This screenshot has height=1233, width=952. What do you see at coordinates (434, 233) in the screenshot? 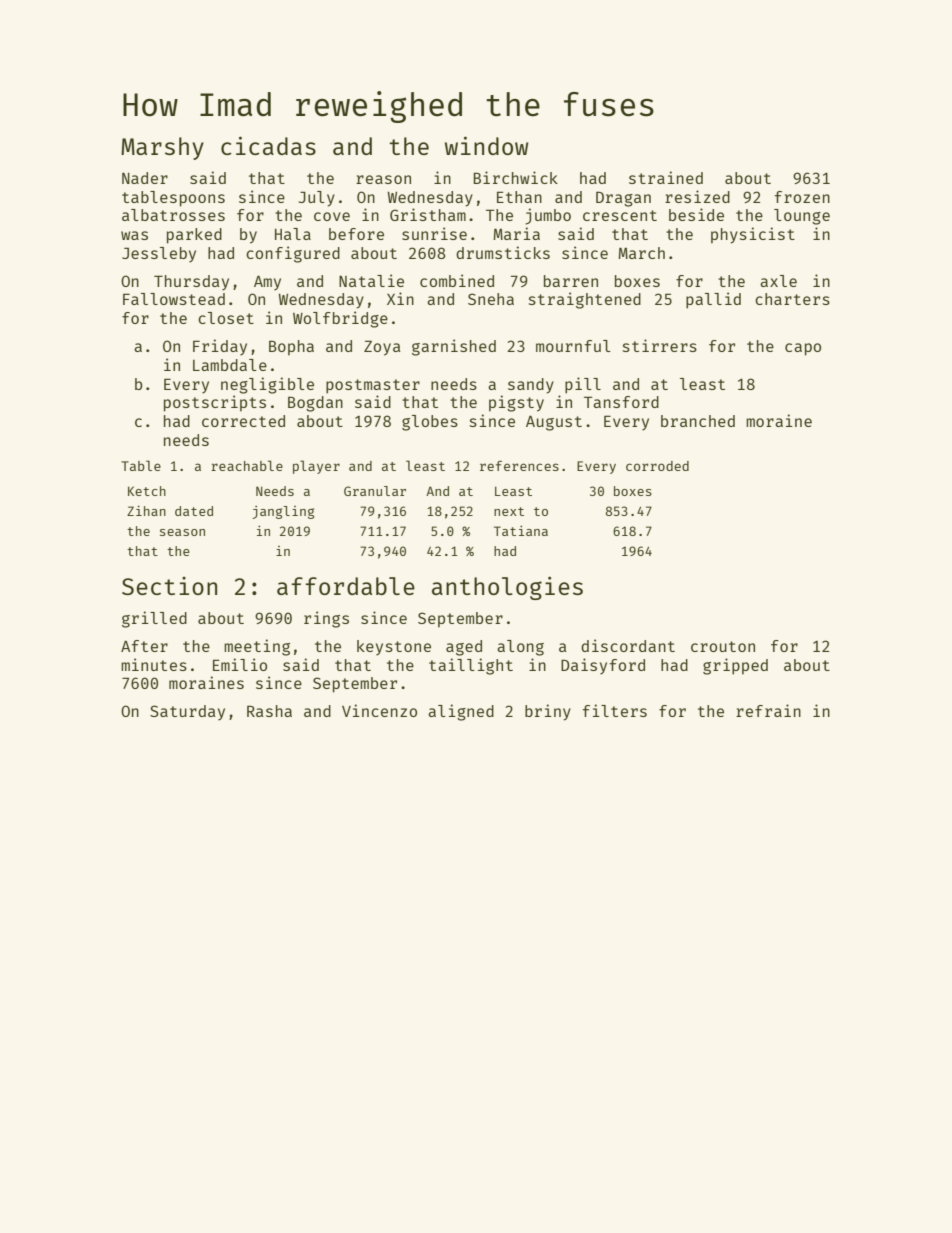
I see `sunrise` at bounding box center [434, 233].
